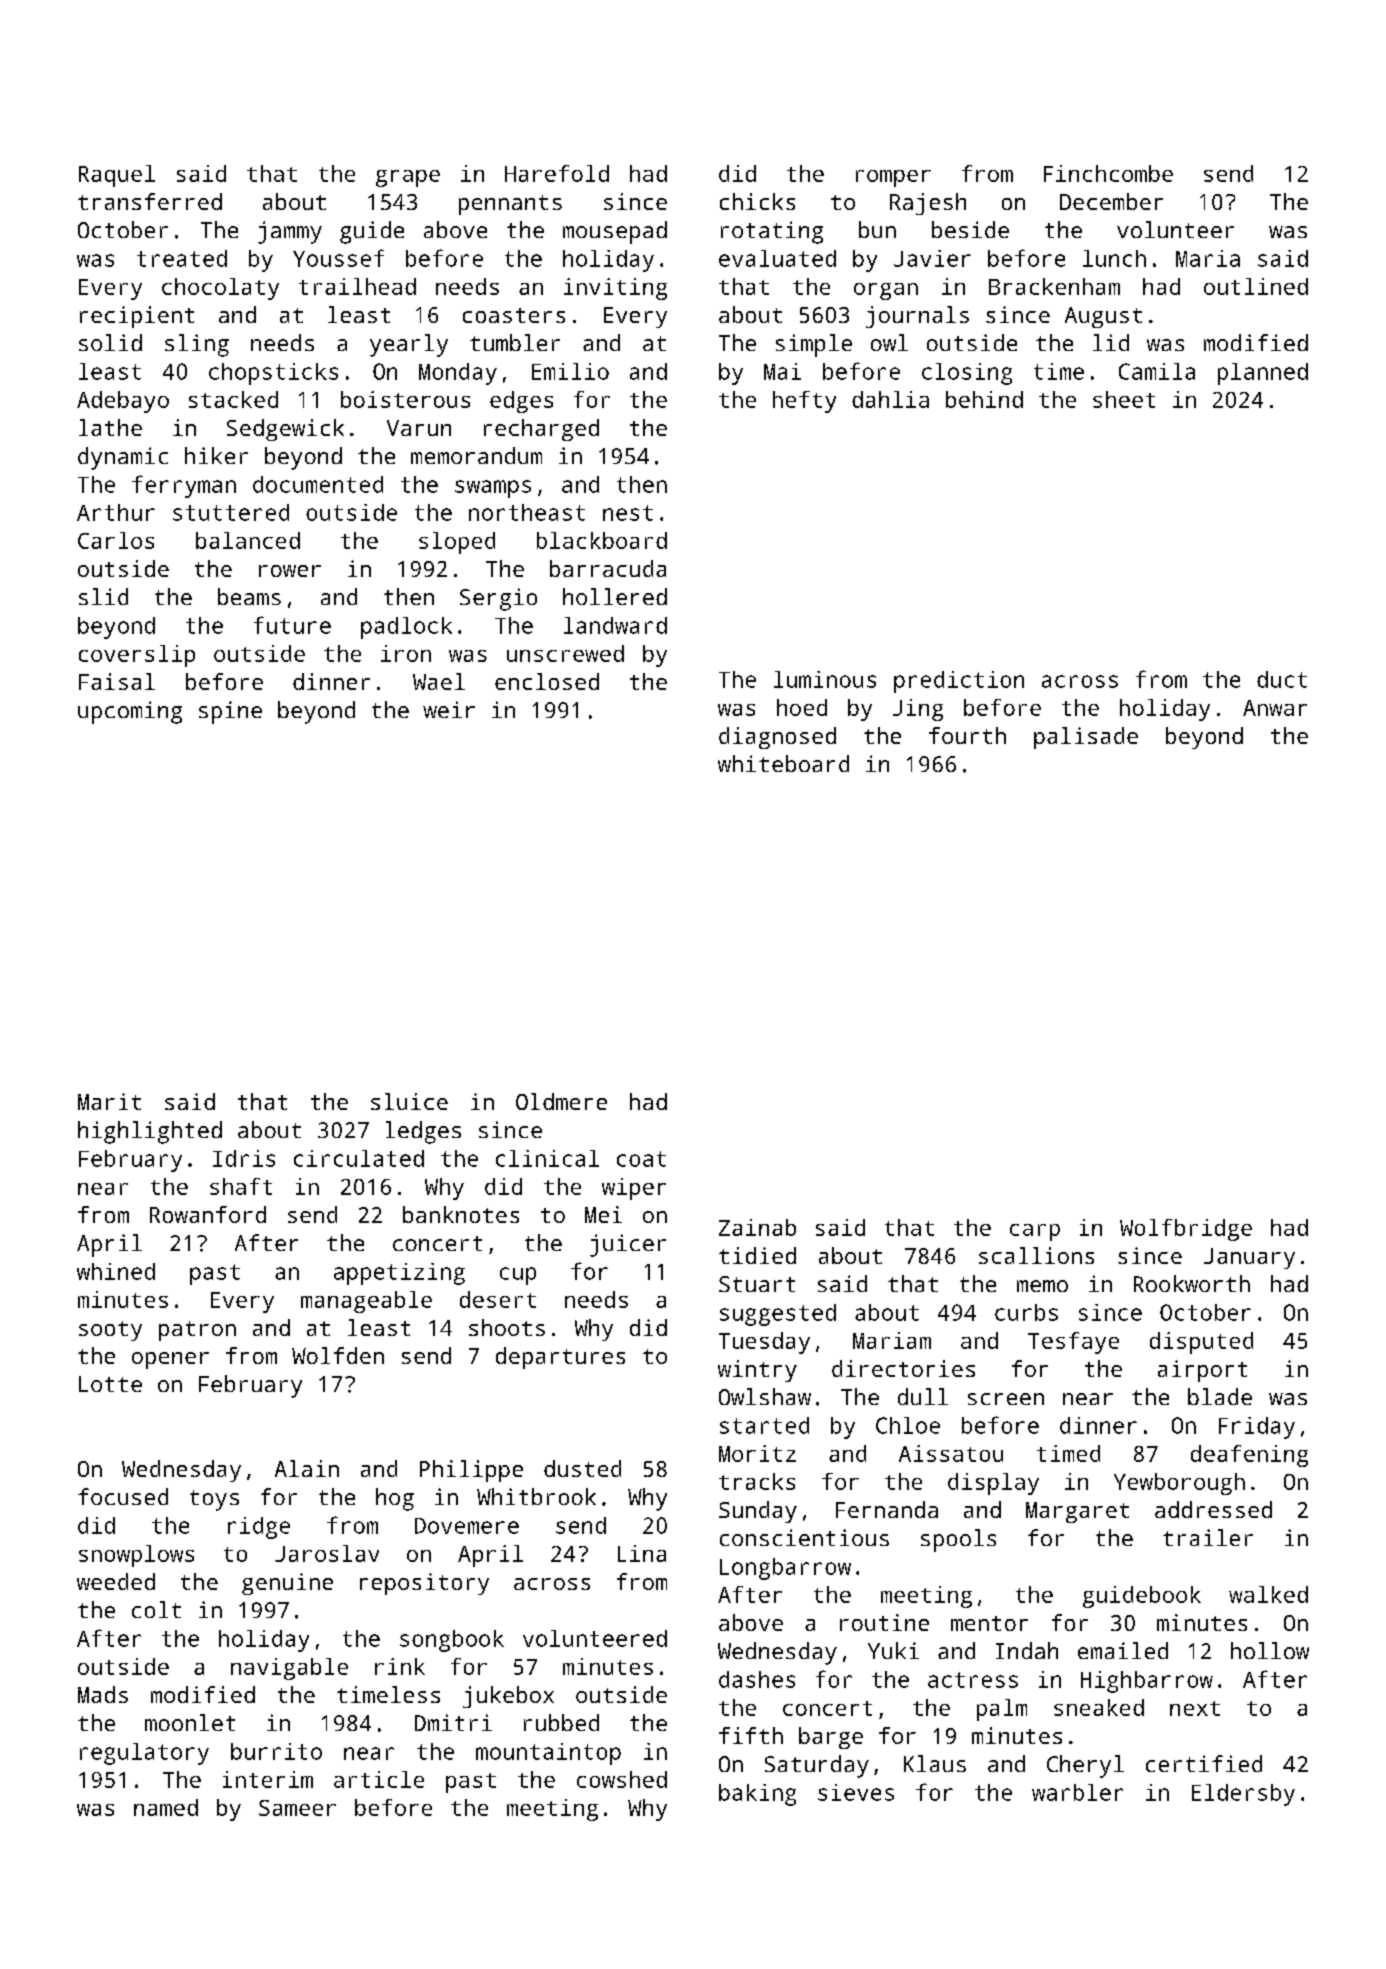 Image resolution: width=1386 pixels, height=1969 pixels. Describe the element at coordinates (1263, 374) in the screenshot. I see `planned` at that location.
